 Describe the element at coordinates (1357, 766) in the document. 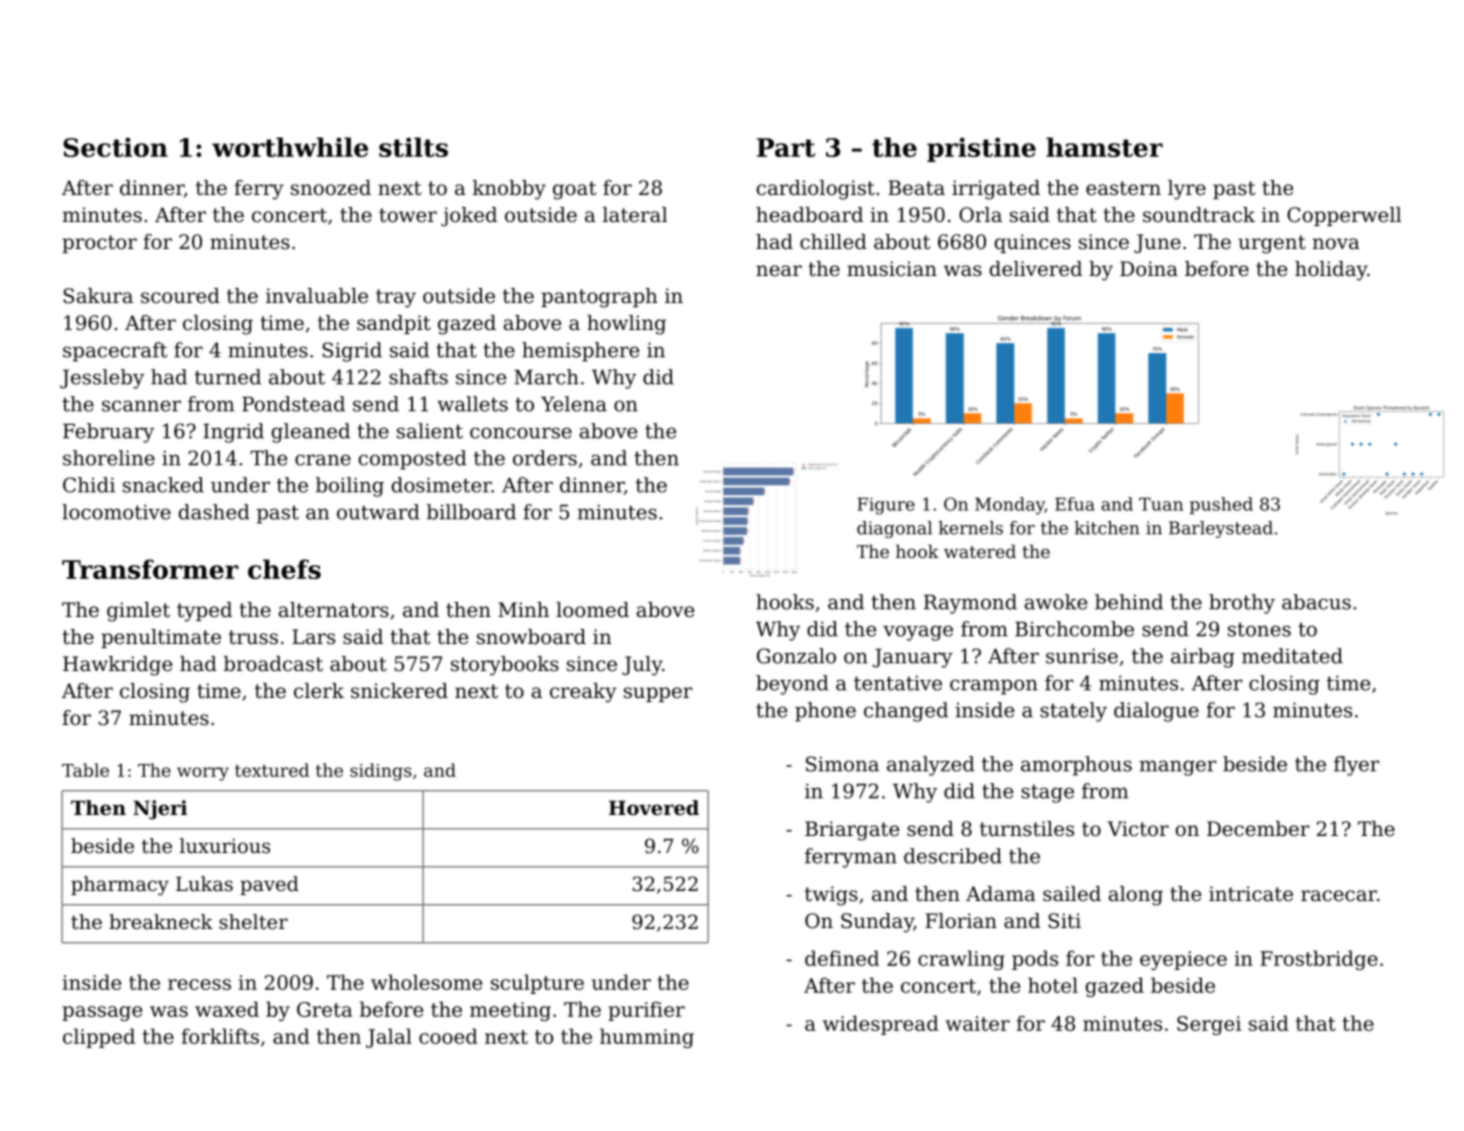

I see `flyer` at that location.
